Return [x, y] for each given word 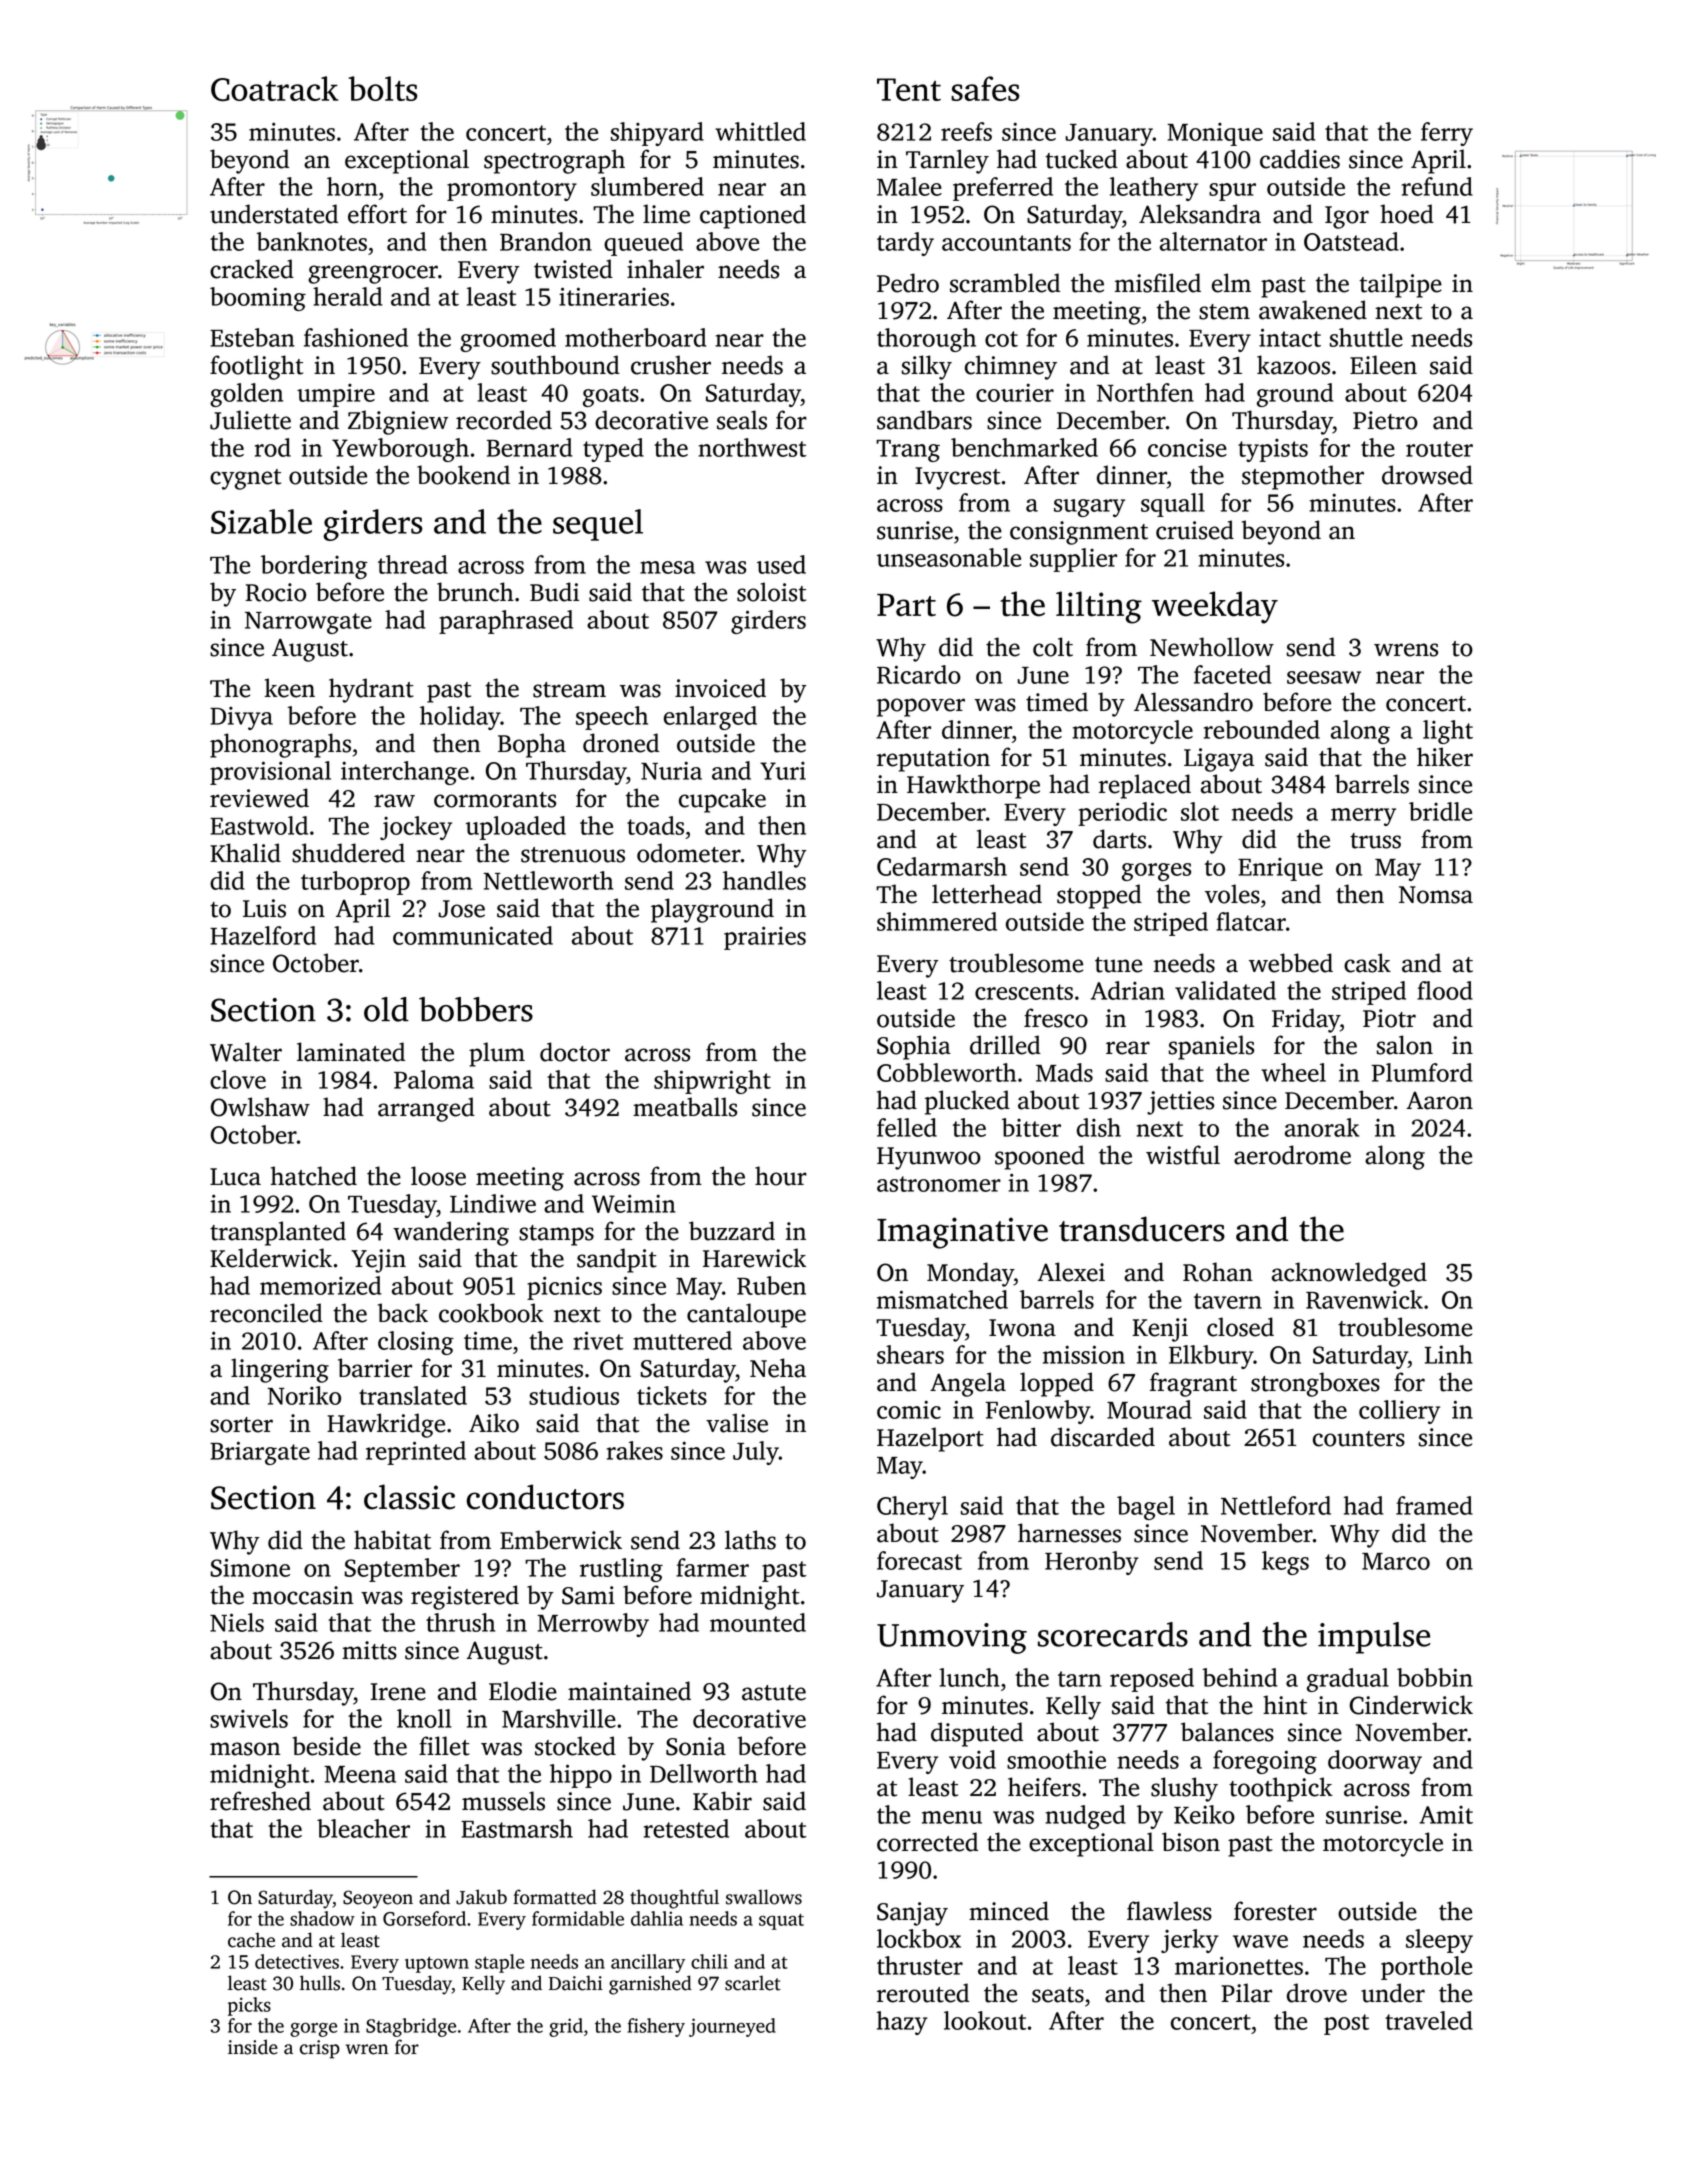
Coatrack [274, 88]
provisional [270, 773]
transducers [1142, 1229]
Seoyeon [378, 1899]
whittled [760, 131]
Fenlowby [1038, 1412]
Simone [250, 1567]
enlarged [710, 718]
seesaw [1324, 677]
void [972, 1759]
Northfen [1145, 392]
